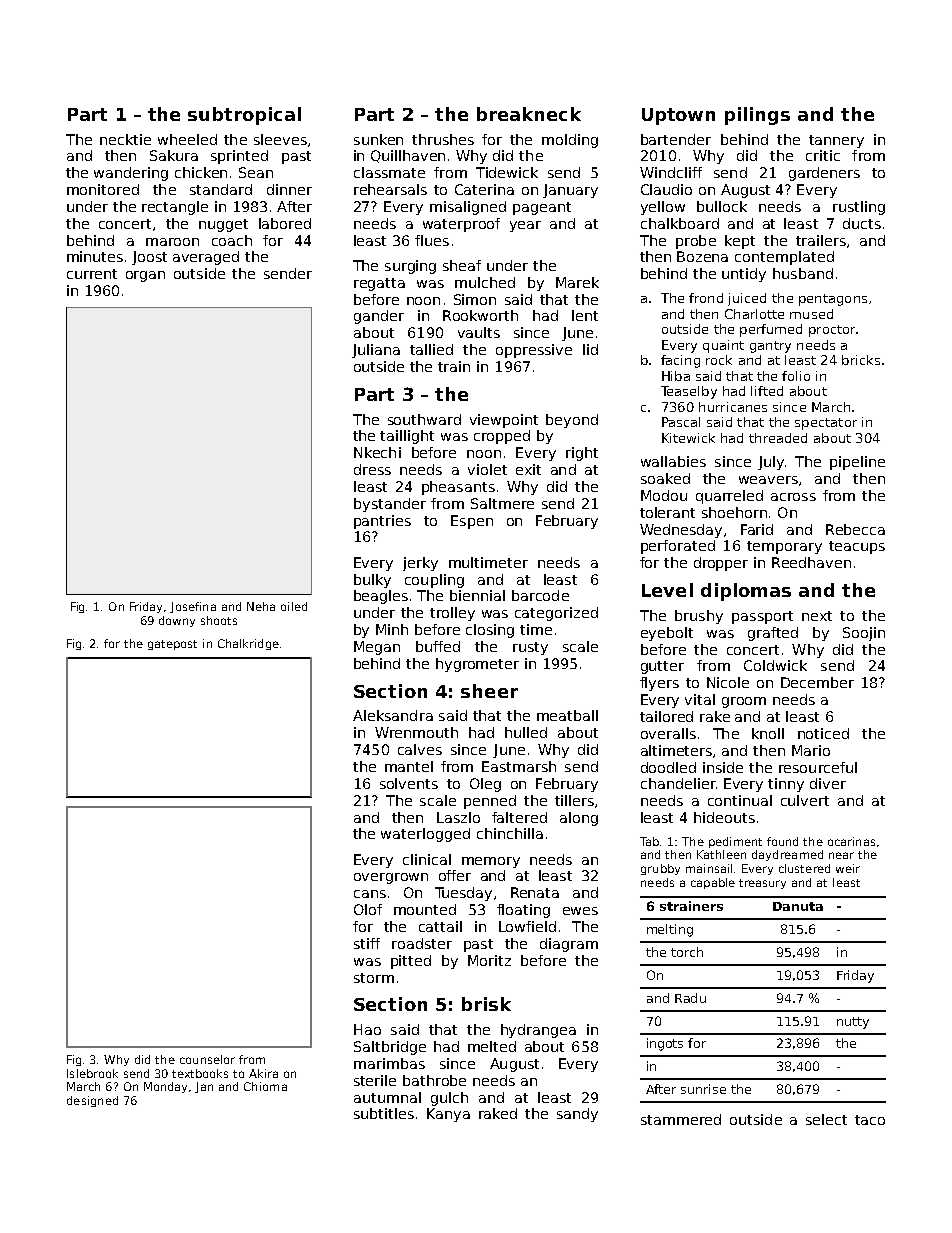 This page has width=952, height=1233. I want to click on Josefina, so click(193, 607).
